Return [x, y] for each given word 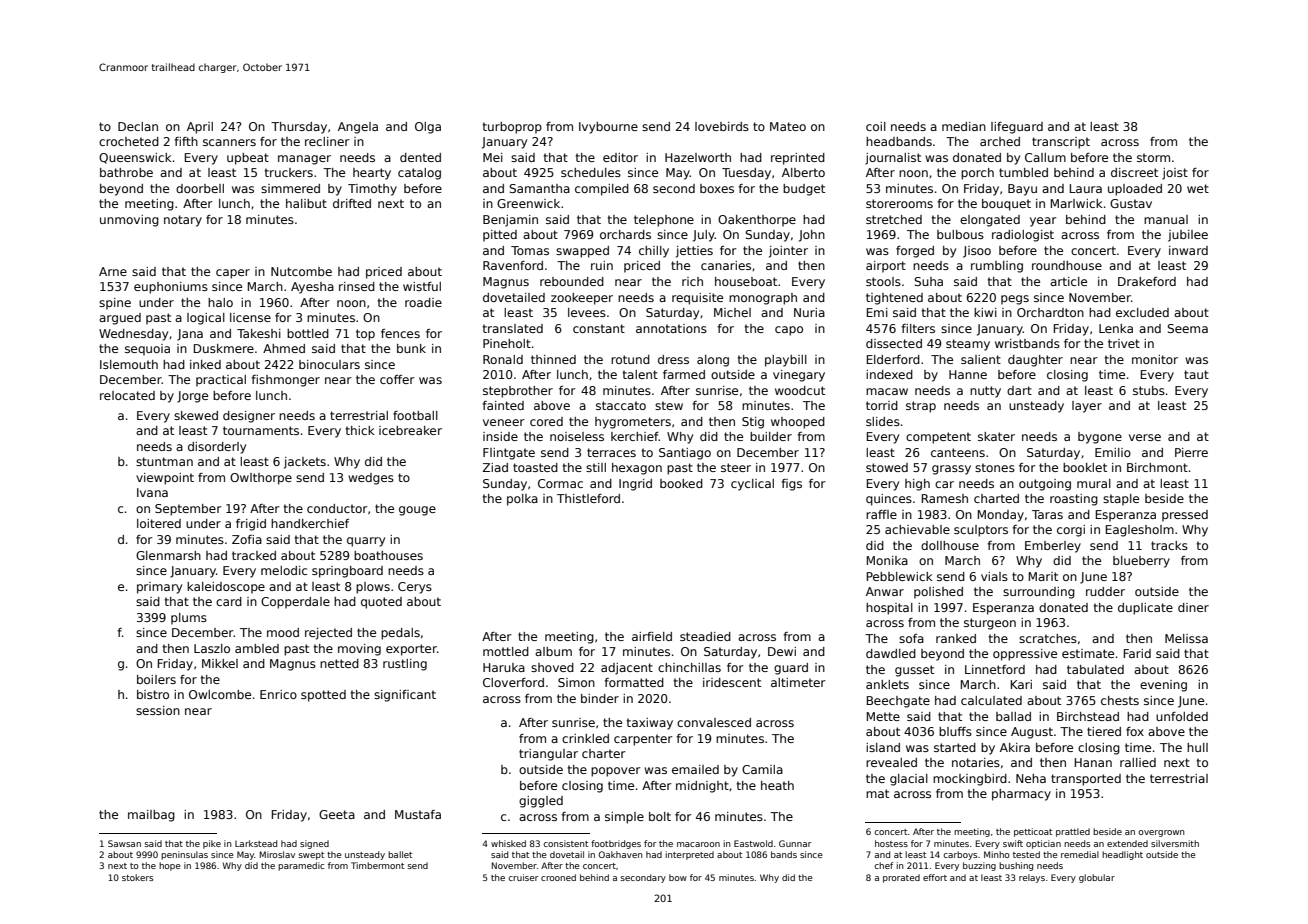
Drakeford [1147, 281]
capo [789, 331]
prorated [901, 878]
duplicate [1145, 609]
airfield [652, 636]
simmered [290, 188]
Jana [190, 335]
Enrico [278, 694]
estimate [1088, 653]
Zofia [247, 539]
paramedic [301, 866]
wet [1198, 188]
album [553, 651]
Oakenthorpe [757, 221]
